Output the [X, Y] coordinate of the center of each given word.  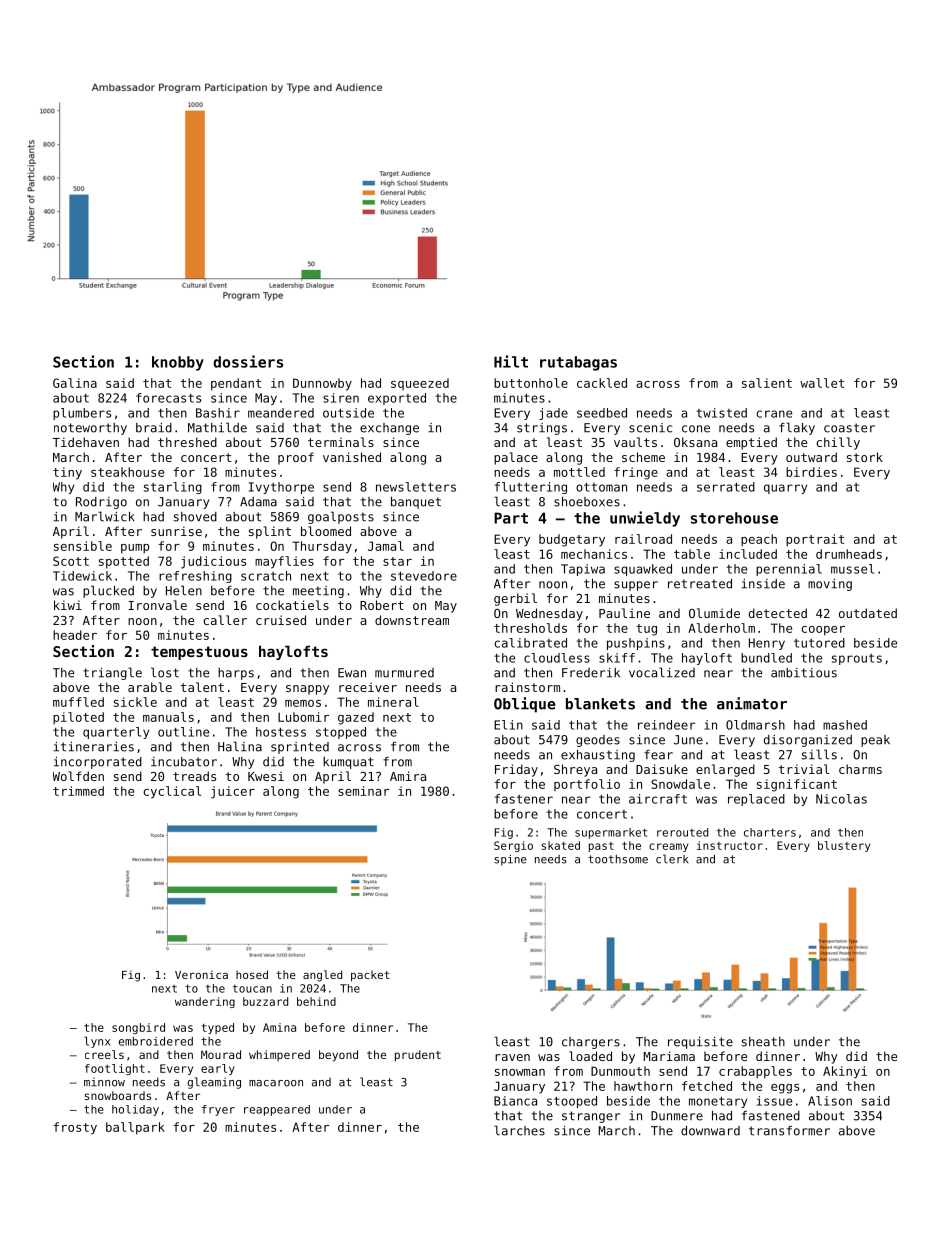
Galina [75, 383]
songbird [138, 1028]
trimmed [78, 791]
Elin [508, 725]
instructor [730, 845]
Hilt [511, 361]
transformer [789, 1131]
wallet [822, 383]
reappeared [277, 1110]
